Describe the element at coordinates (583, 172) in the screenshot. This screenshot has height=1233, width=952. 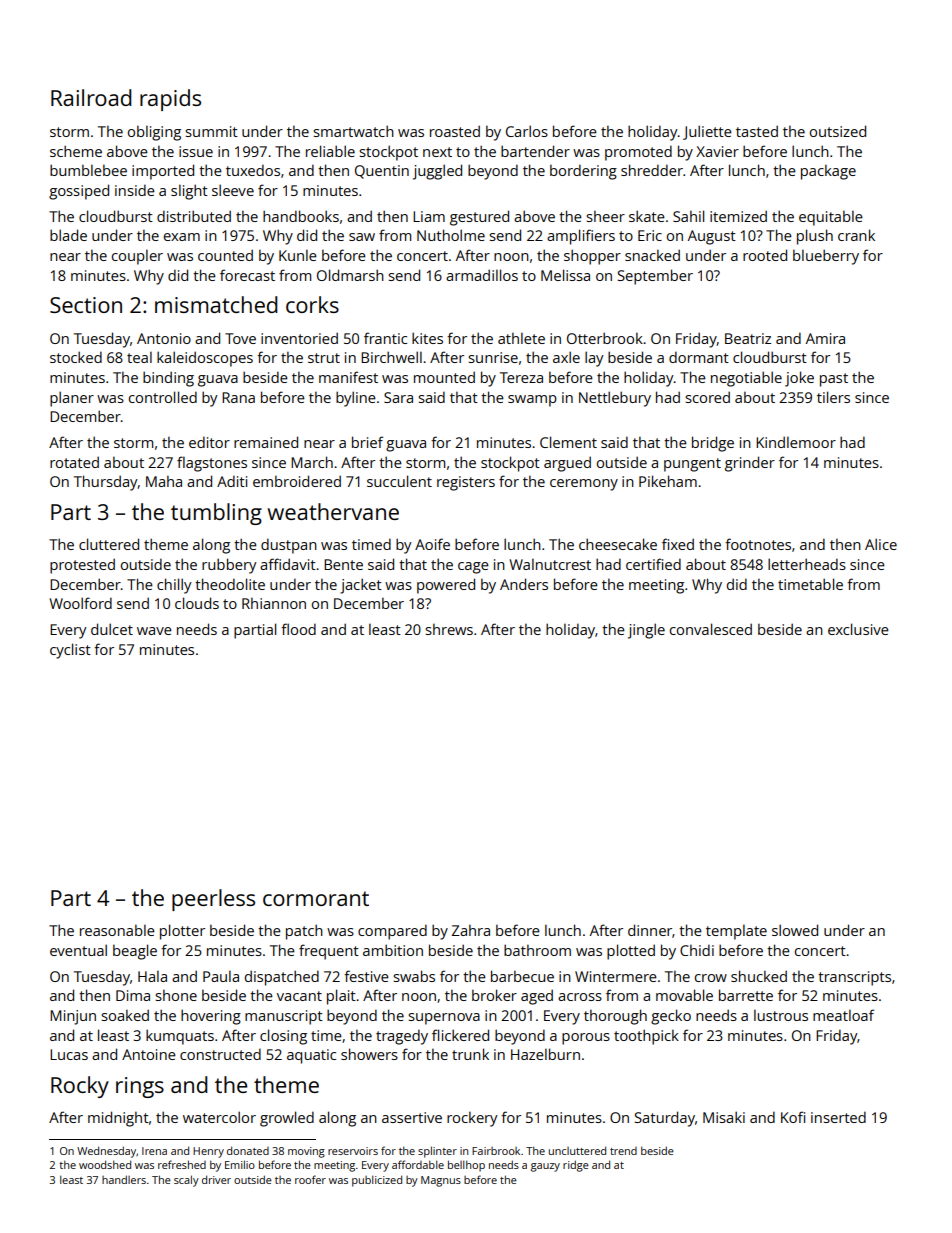
I see `bordering` at that location.
